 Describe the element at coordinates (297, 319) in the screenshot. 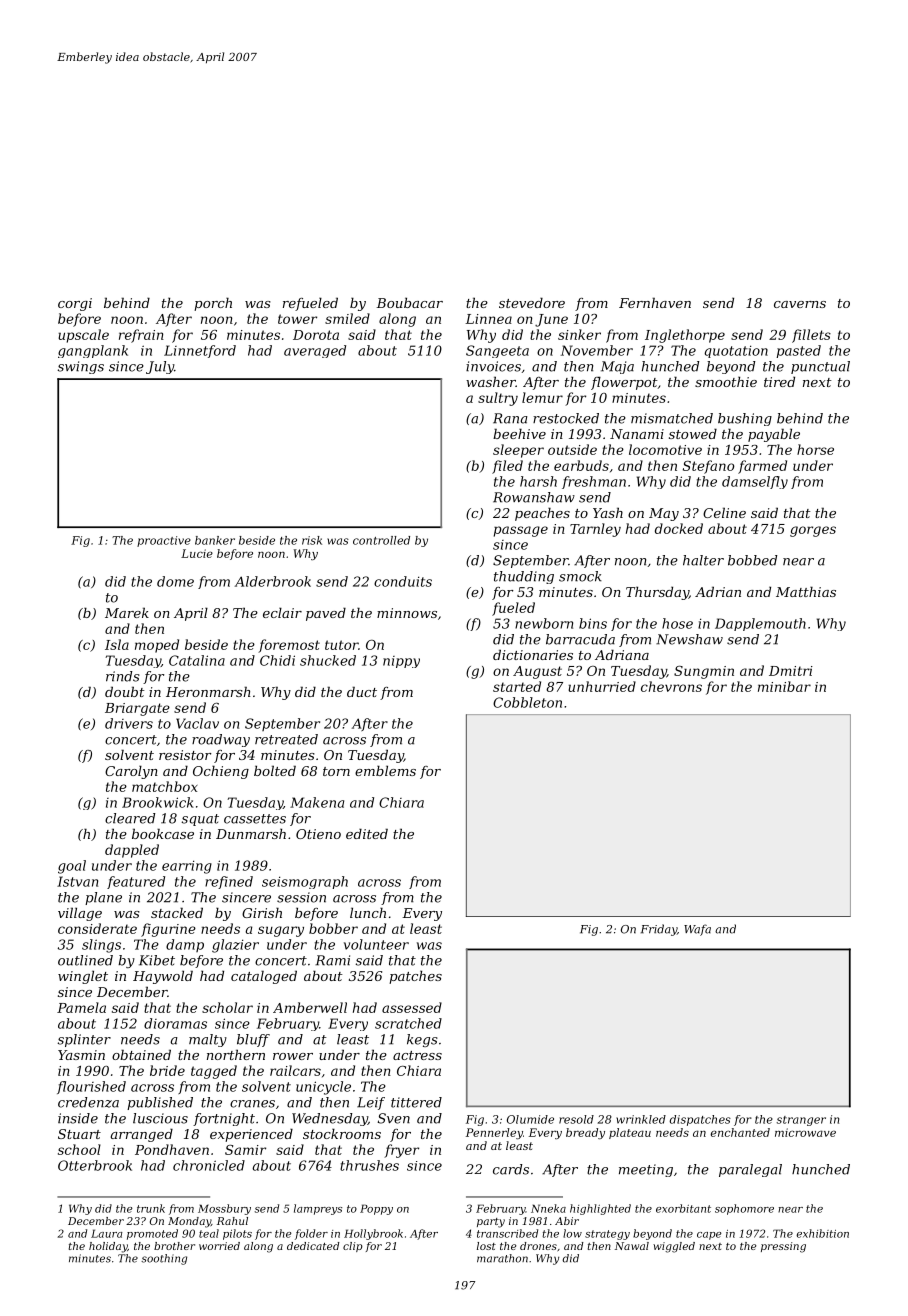

I see `tower` at that location.
